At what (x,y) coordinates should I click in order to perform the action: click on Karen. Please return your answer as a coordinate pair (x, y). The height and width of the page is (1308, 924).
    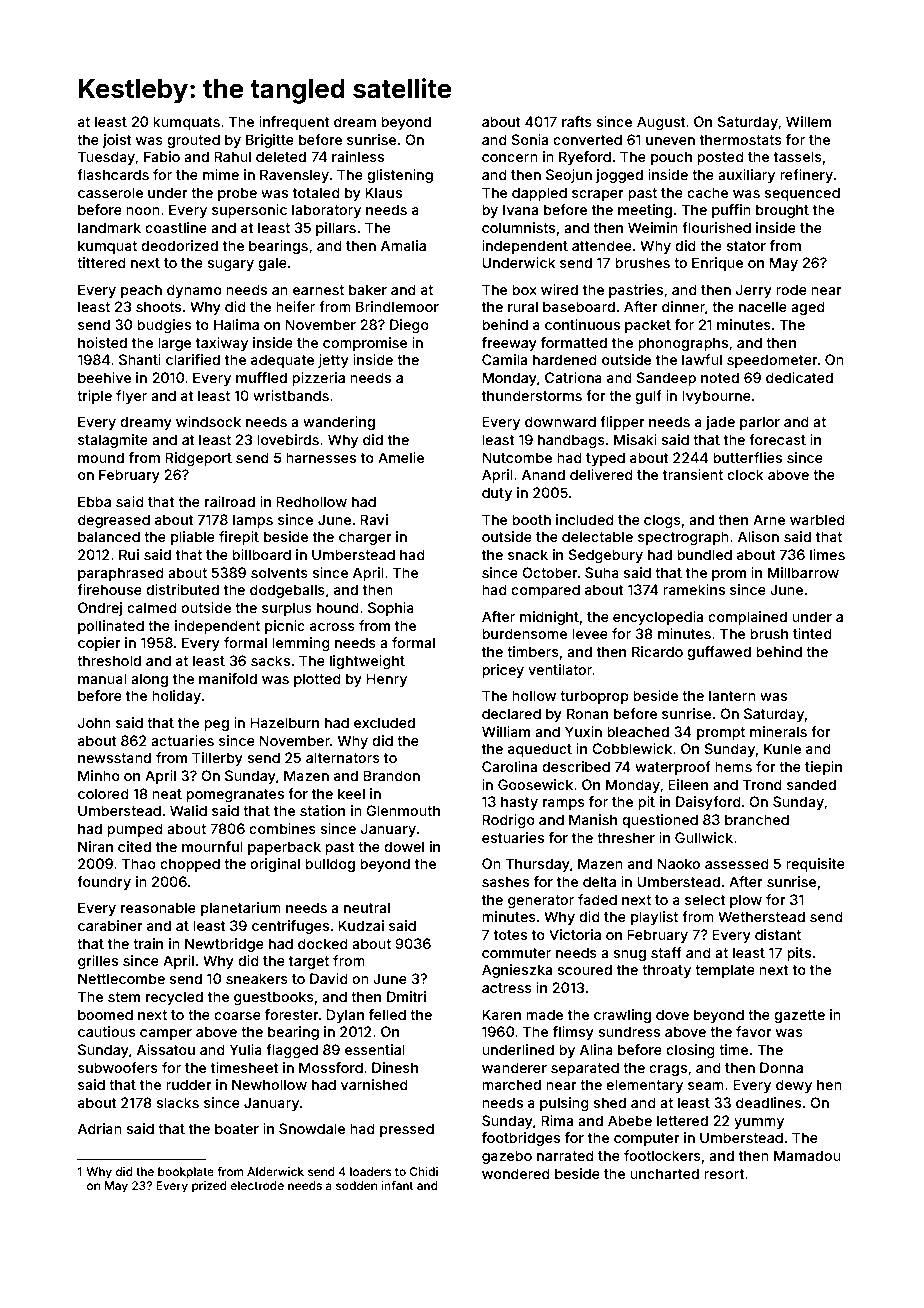
    Looking at the image, I should click on (501, 1014).
